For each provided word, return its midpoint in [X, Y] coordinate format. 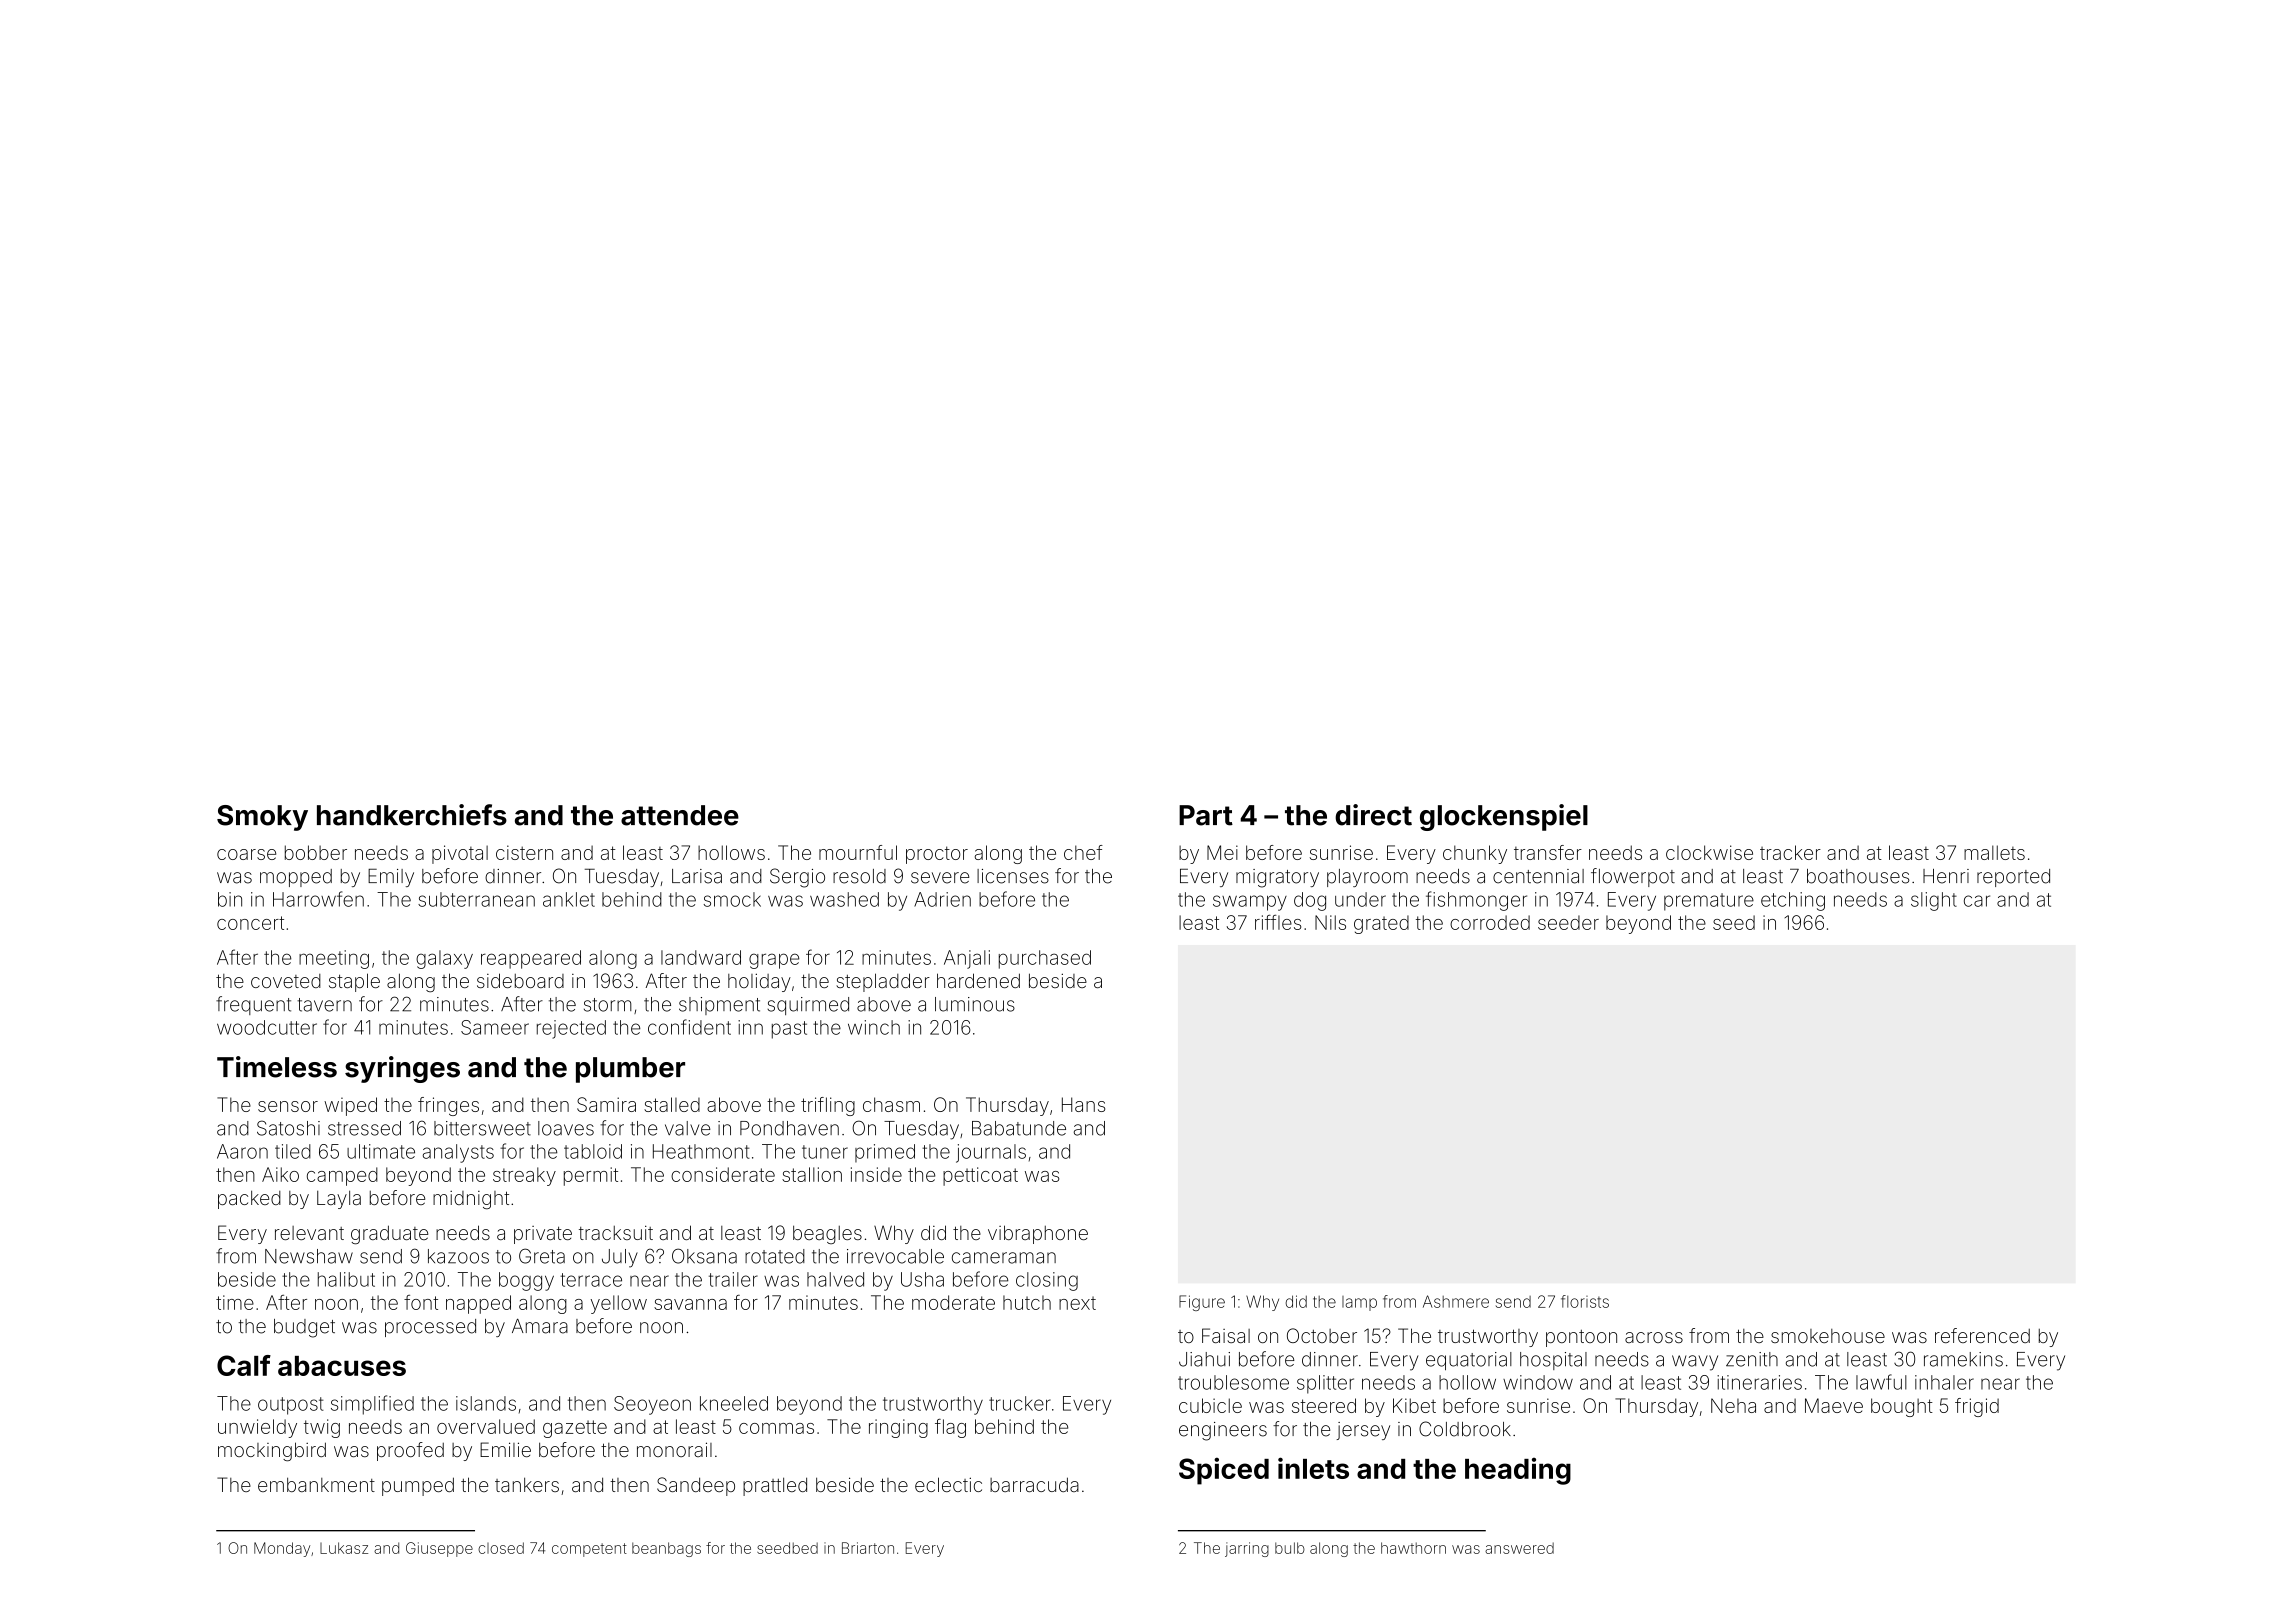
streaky [524, 1176]
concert [250, 923]
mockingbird [272, 1451]
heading [1518, 1471]
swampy [1250, 903]
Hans [1083, 1104]
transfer [1548, 852]
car [1977, 901]
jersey [1363, 1431]
